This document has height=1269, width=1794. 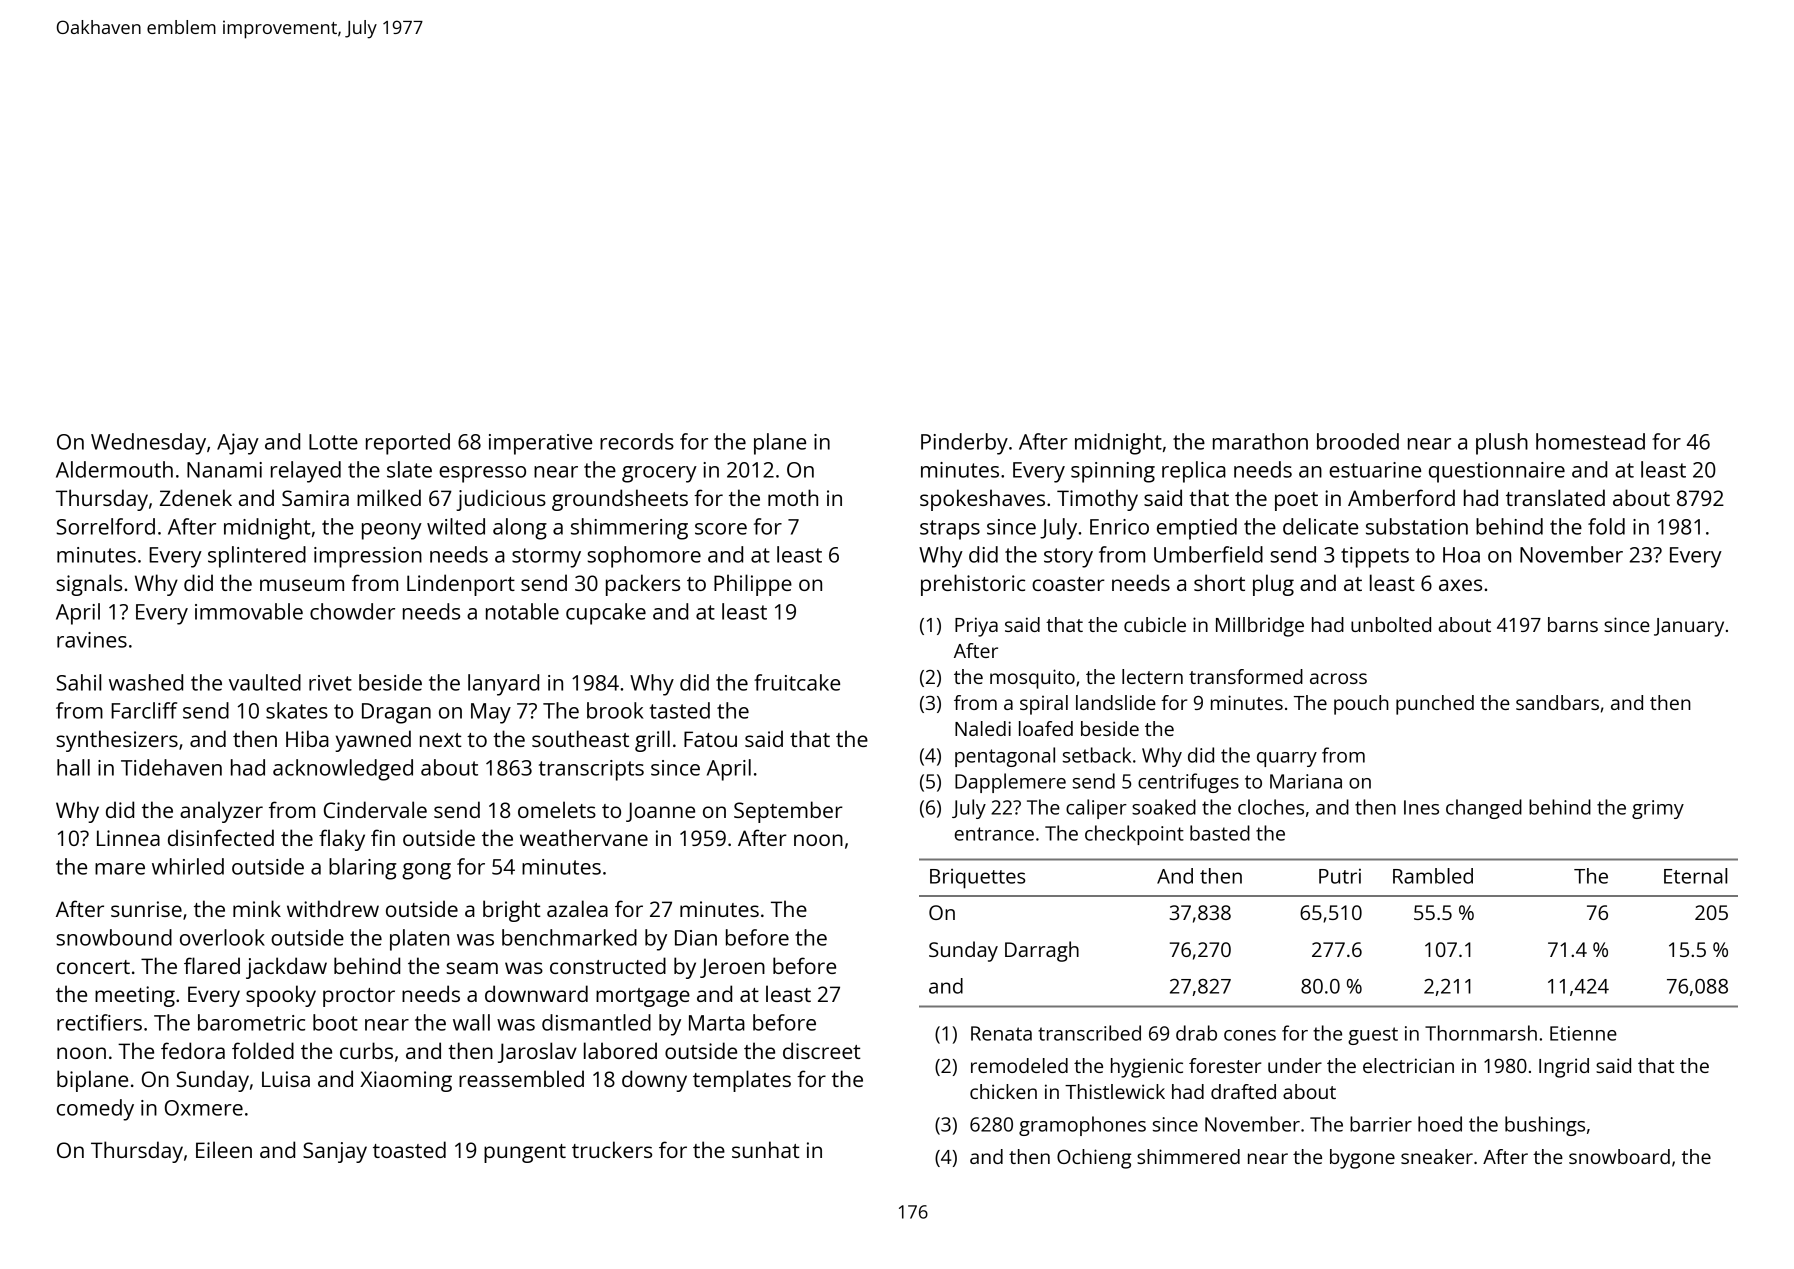 I want to click on transformed, so click(x=1246, y=676).
